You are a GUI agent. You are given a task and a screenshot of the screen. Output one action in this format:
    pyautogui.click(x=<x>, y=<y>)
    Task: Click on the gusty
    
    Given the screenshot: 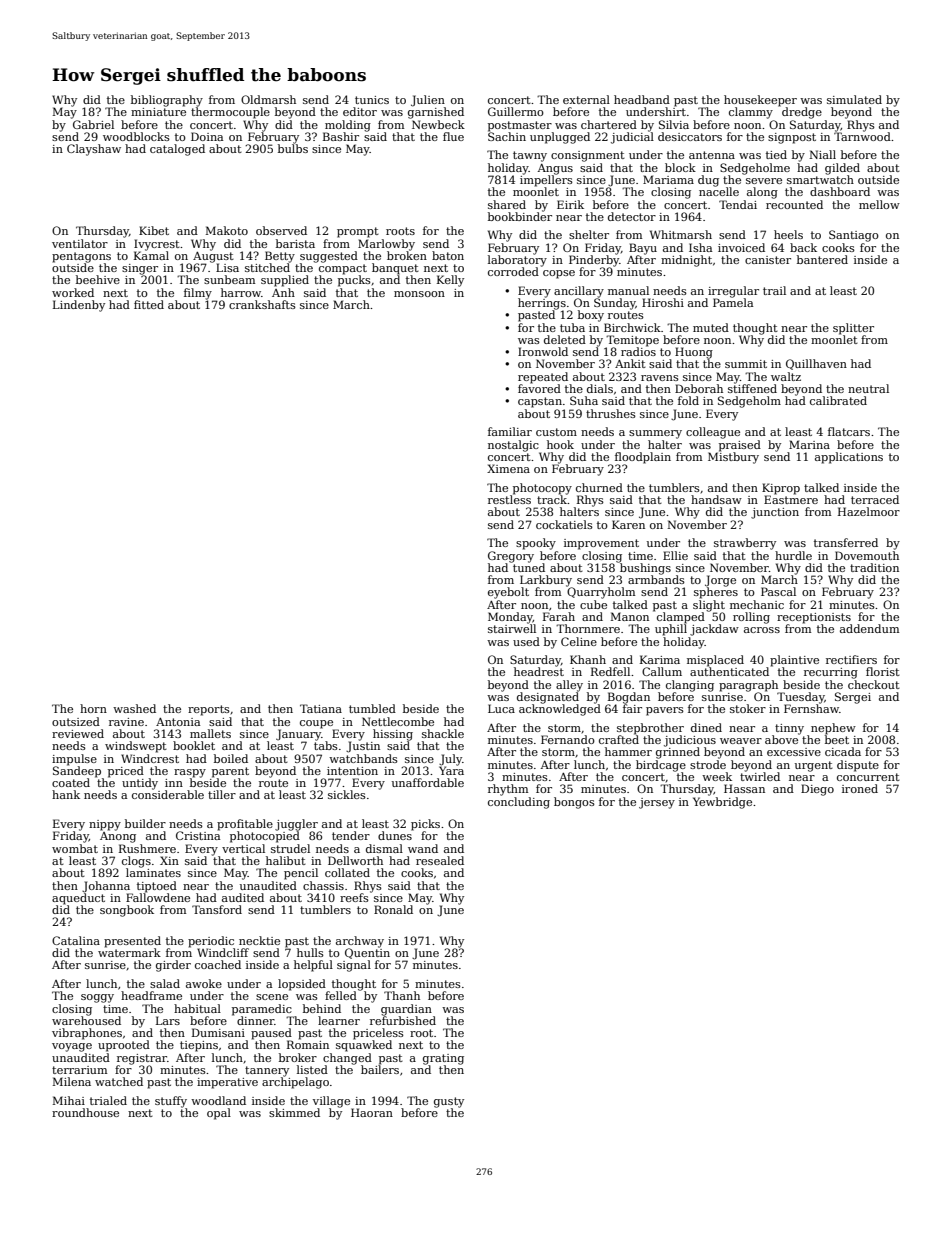 What is the action you would take?
    pyautogui.click(x=449, y=1102)
